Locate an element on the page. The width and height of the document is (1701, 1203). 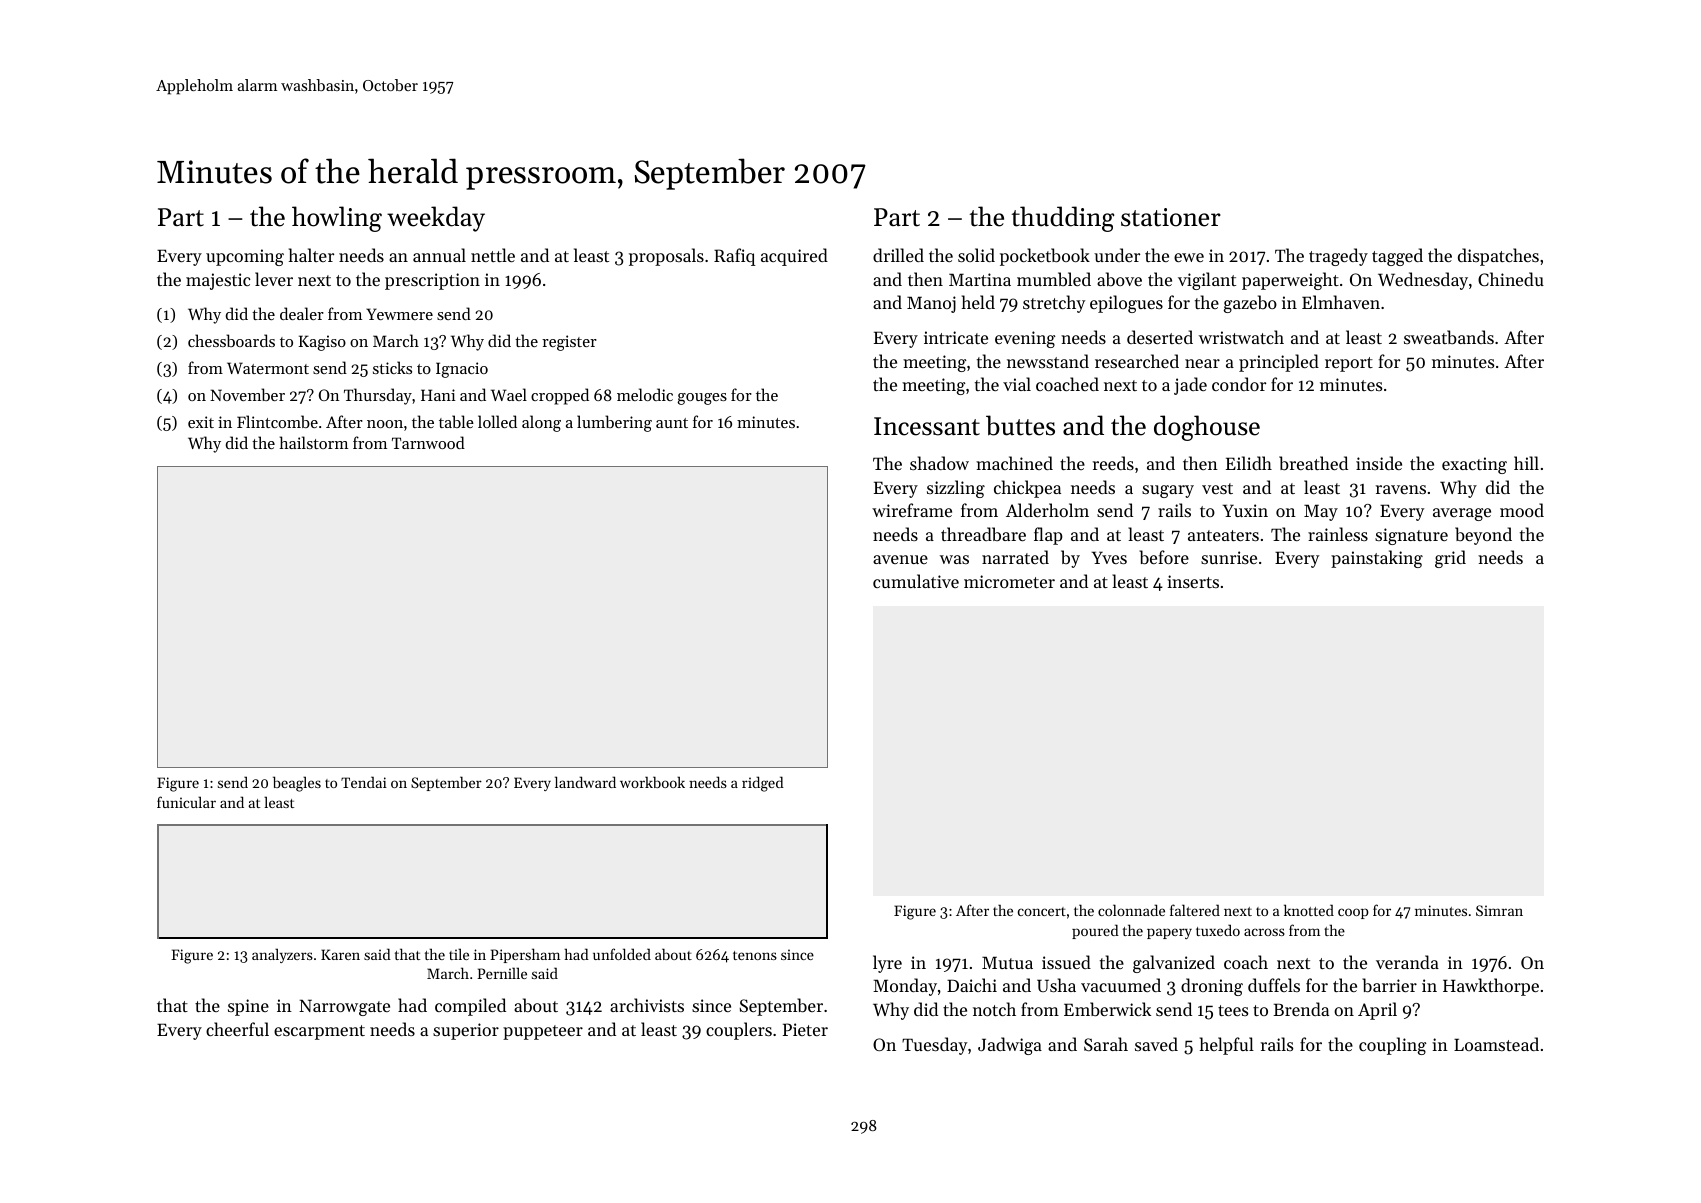
cumulative is located at coordinates (916, 581).
